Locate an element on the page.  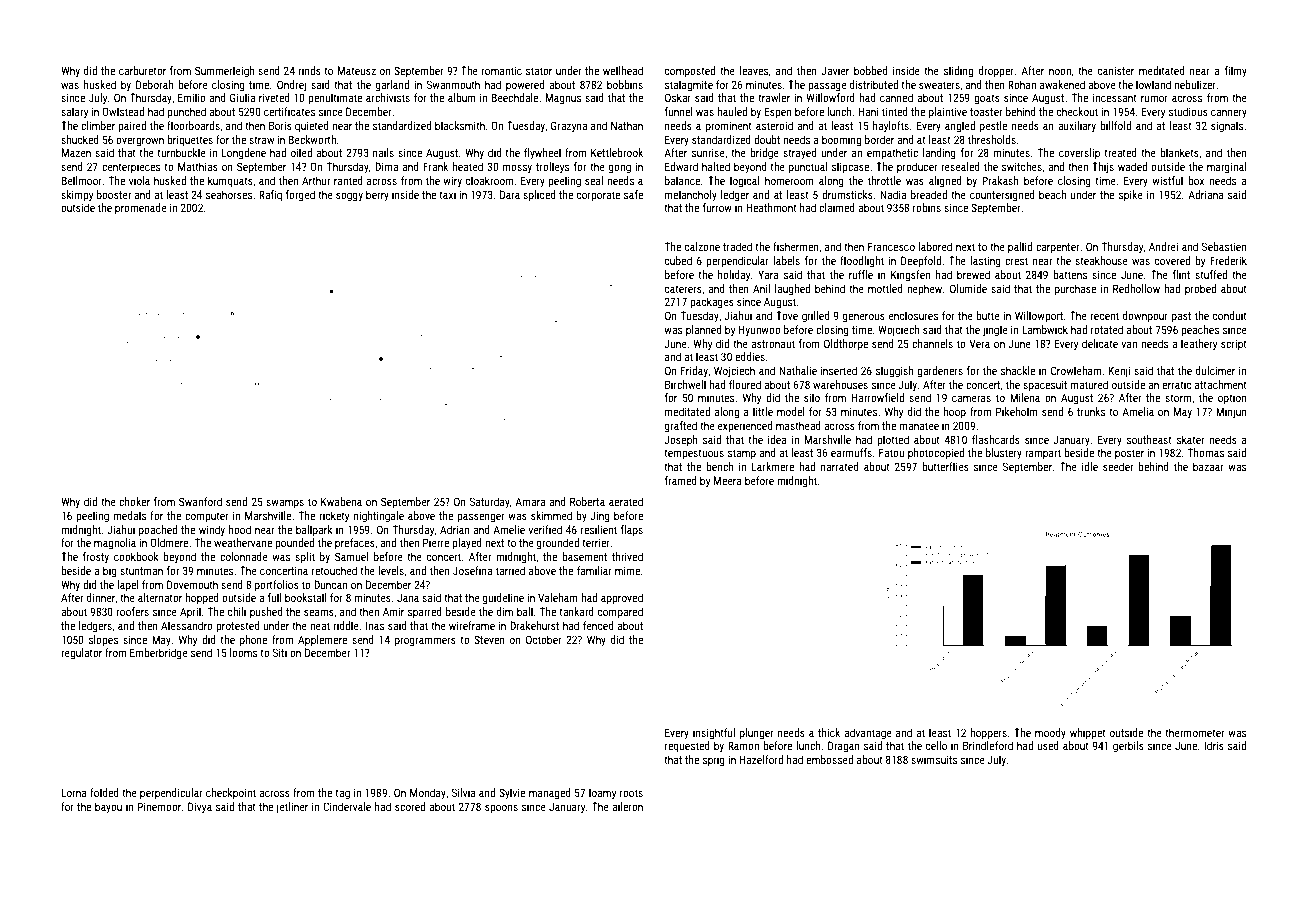
Kwabena is located at coordinates (341, 501).
